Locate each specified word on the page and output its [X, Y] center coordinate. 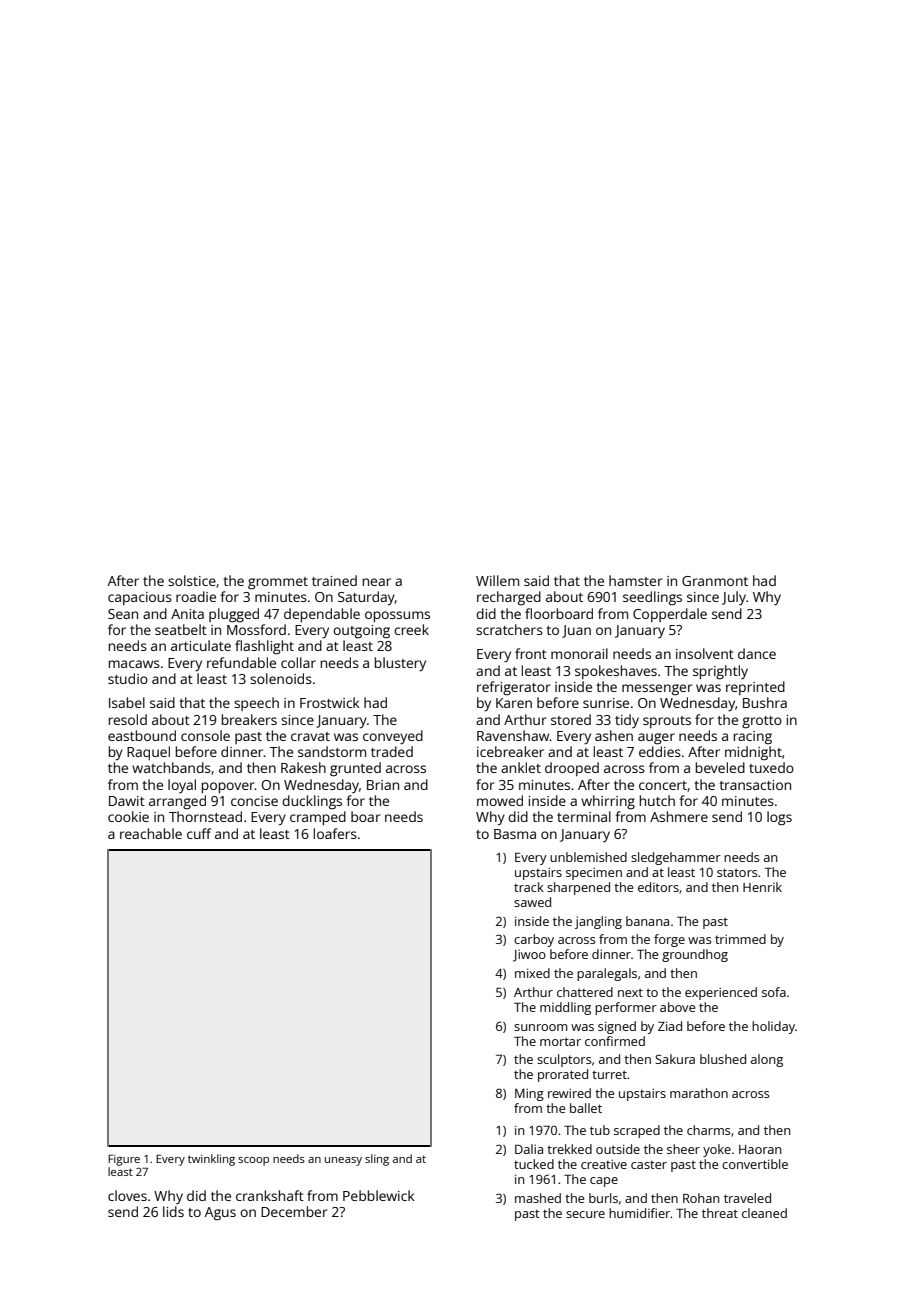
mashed [538, 1198]
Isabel [127, 702]
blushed [723, 1059]
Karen [514, 703]
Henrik [762, 887]
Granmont [715, 581]
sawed [532, 902]
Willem [497, 580]
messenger [657, 690]
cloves [127, 1195]
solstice [192, 580]
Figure [124, 1160]
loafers [335, 833]
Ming [529, 1095]
